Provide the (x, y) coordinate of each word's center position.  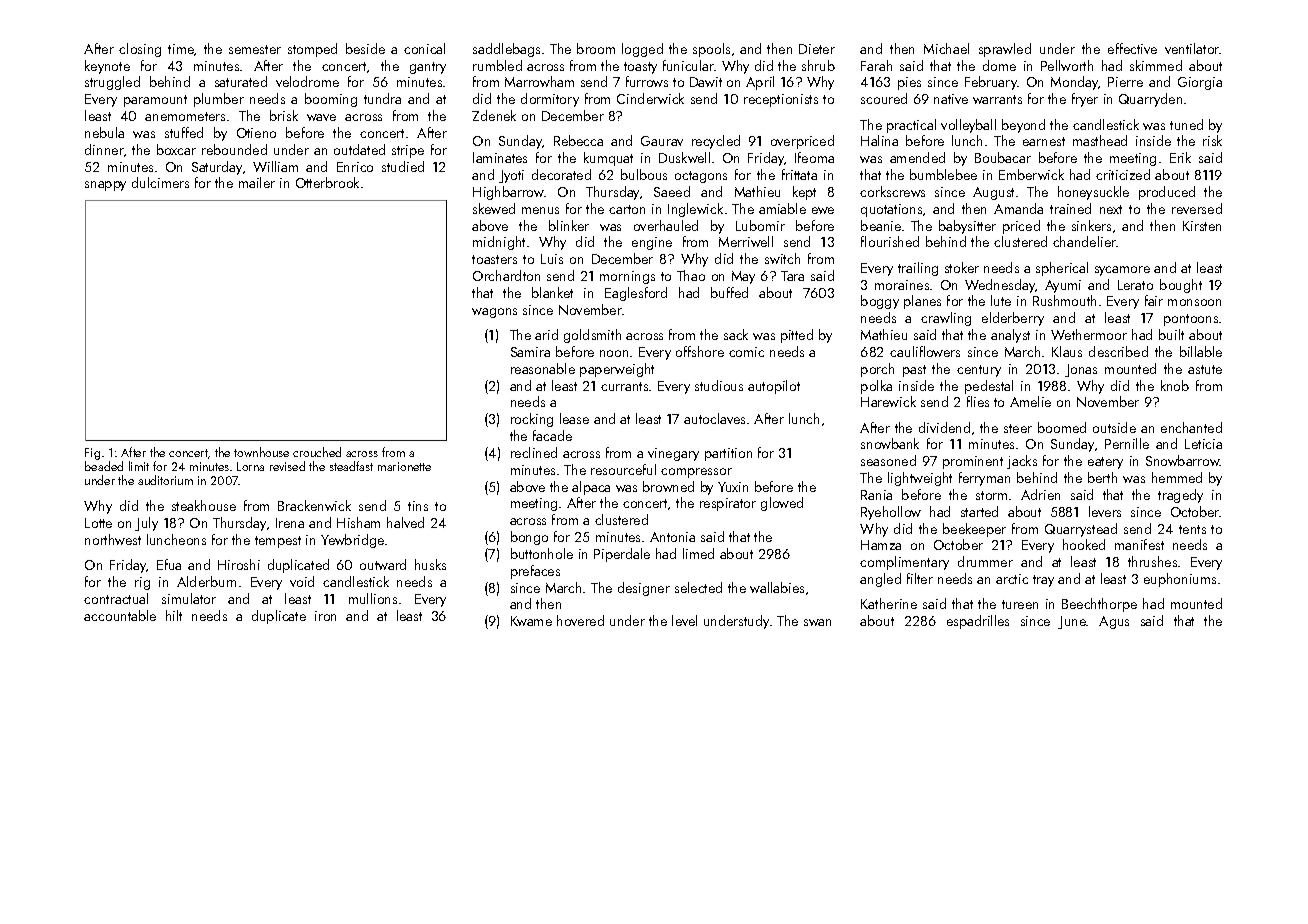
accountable (120, 615)
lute (1001, 300)
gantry (428, 68)
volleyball (968, 126)
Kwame (531, 621)
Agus (1114, 622)
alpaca (591, 488)
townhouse (261, 452)
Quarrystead (1081, 530)
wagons (494, 313)
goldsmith (592, 336)
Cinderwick (650, 98)
